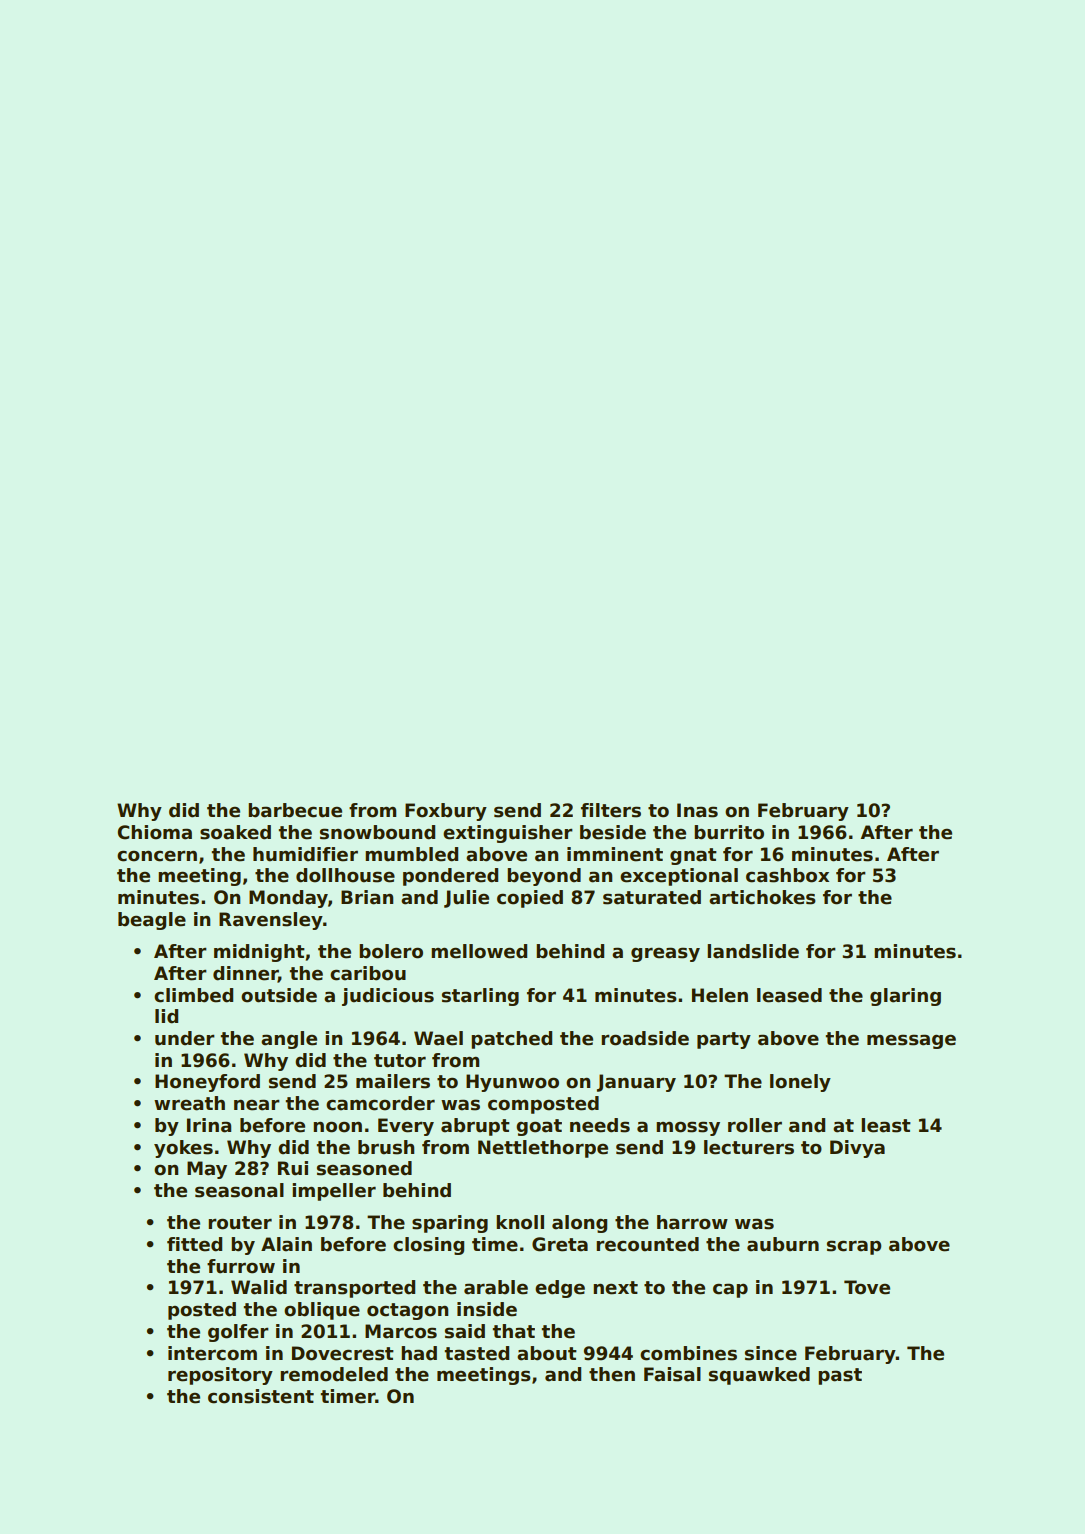  I want to click on remodeled, so click(334, 1374).
